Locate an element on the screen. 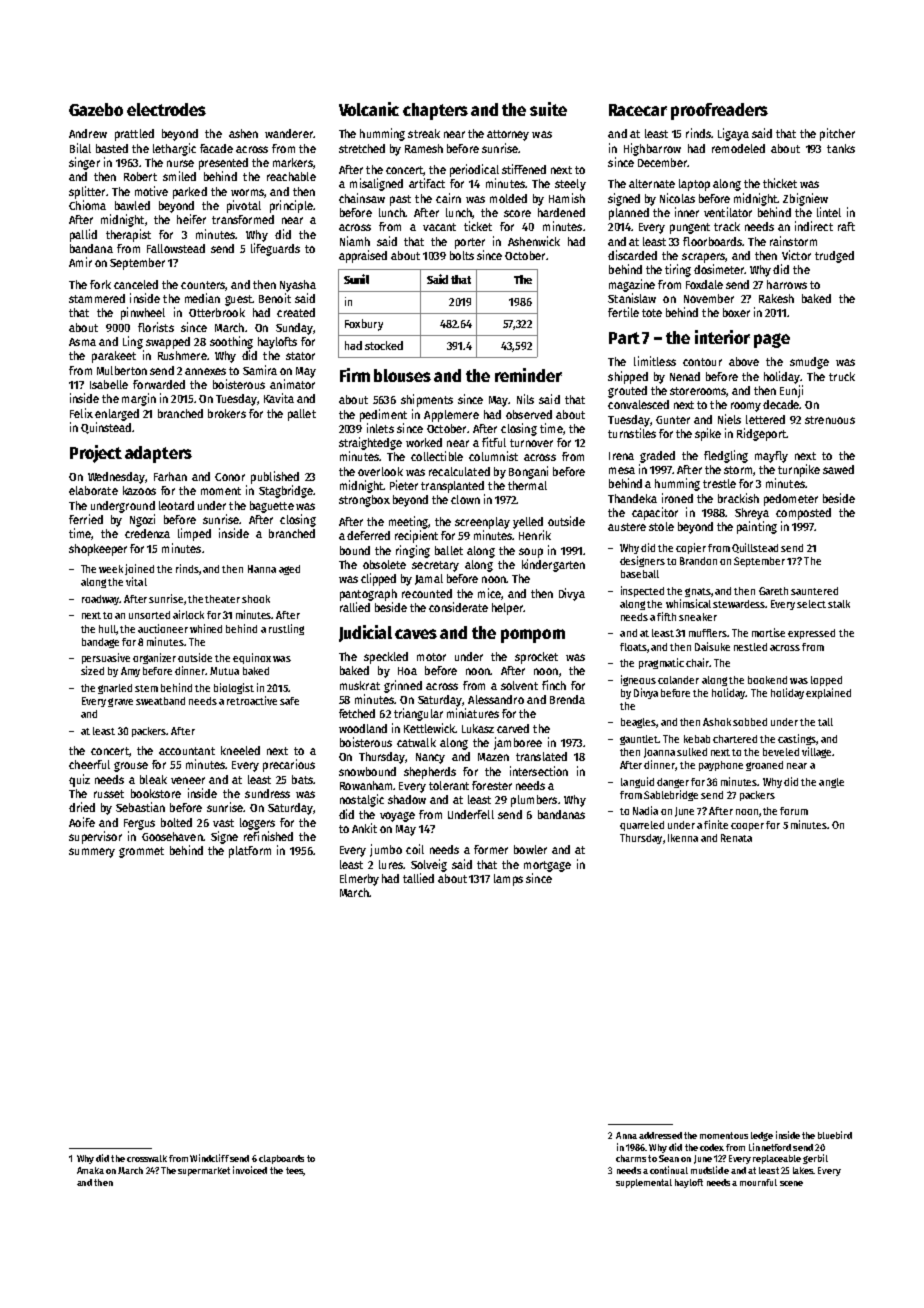  Sebastian is located at coordinates (140, 807).
